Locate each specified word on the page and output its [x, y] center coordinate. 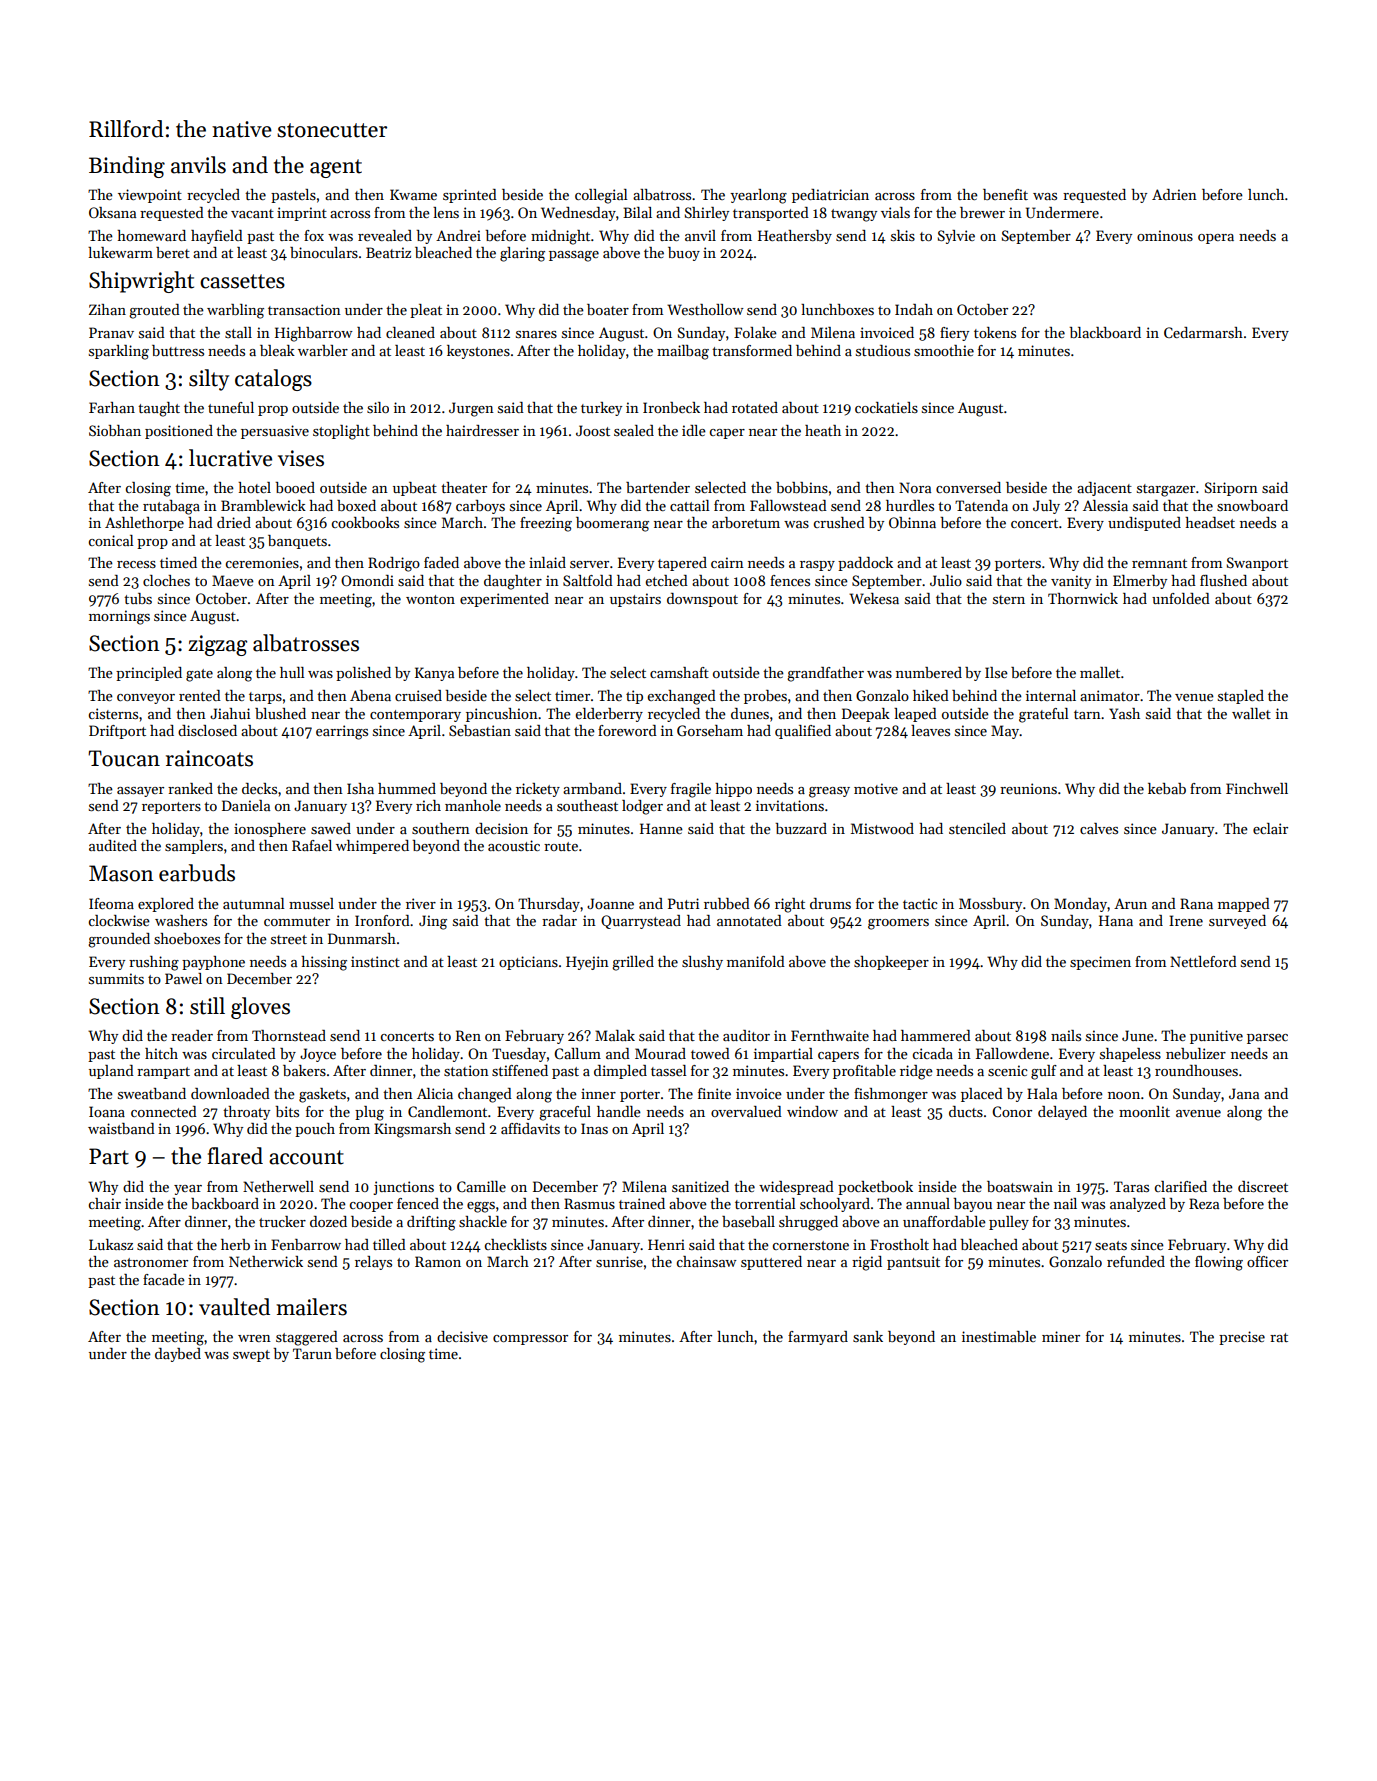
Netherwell [278, 1186]
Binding [127, 167]
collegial [601, 196]
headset [1210, 522]
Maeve [233, 580]
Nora [915, 487]
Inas [594, 1128]
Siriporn [1231, 489]
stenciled [977, 828]
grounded [119, 940]
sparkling [119, 352]
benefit [1005, 194]
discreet [1263, 1186]
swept [251, 1356]
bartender [658, 487]
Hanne [661, 828]
